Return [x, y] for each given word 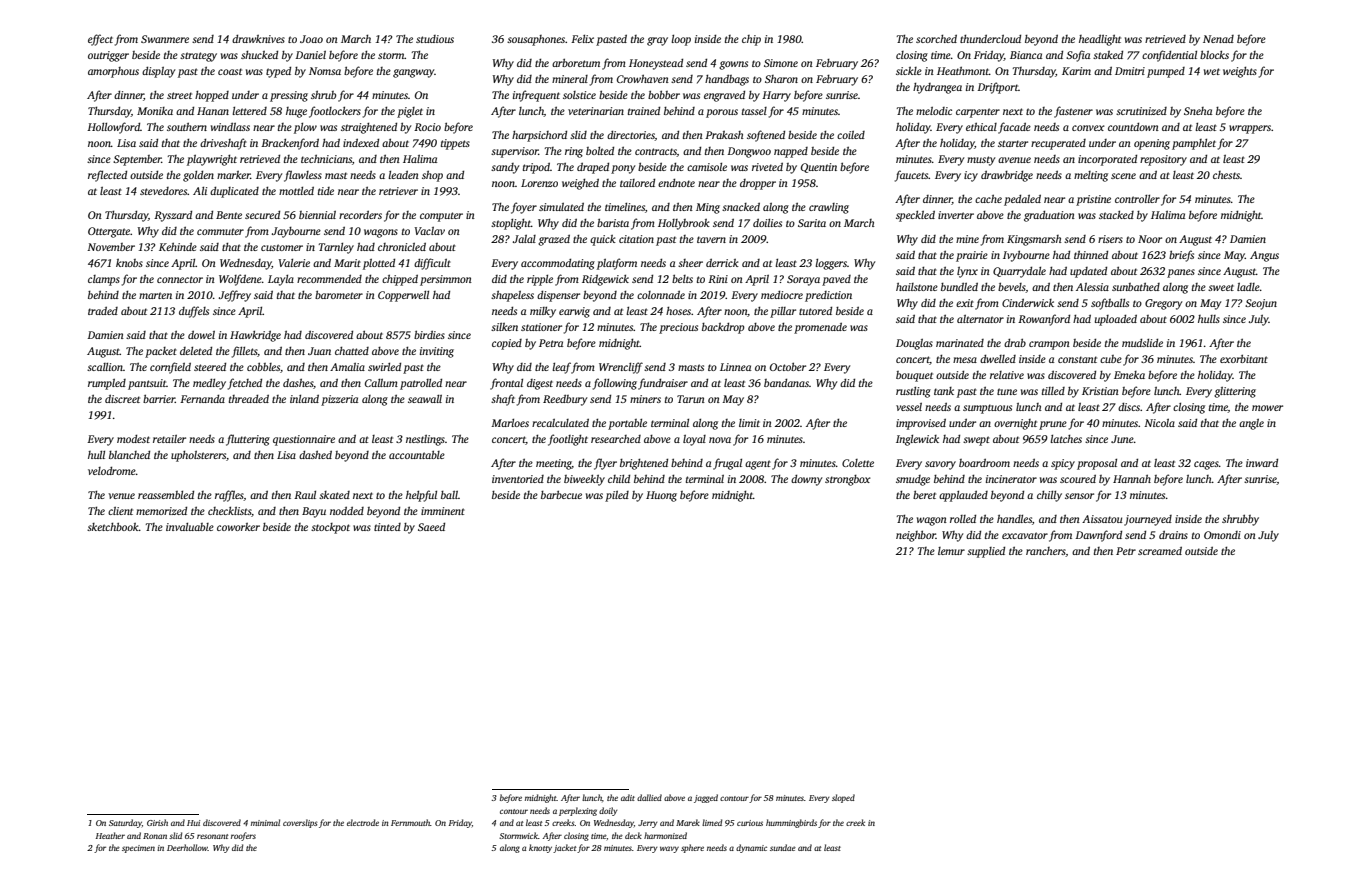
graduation [1049, 216]
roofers [243, 836]
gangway [414, 73]
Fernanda [202, 398]
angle [1251, 424]
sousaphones [536, 40]
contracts [656, 152]
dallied [649, 797]
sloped [843, 798]
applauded [963, 496]
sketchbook [113, 526]
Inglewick [917, 440]
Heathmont [963, 70]
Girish [157, 822]
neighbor [916, 536]
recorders [360, 215]
